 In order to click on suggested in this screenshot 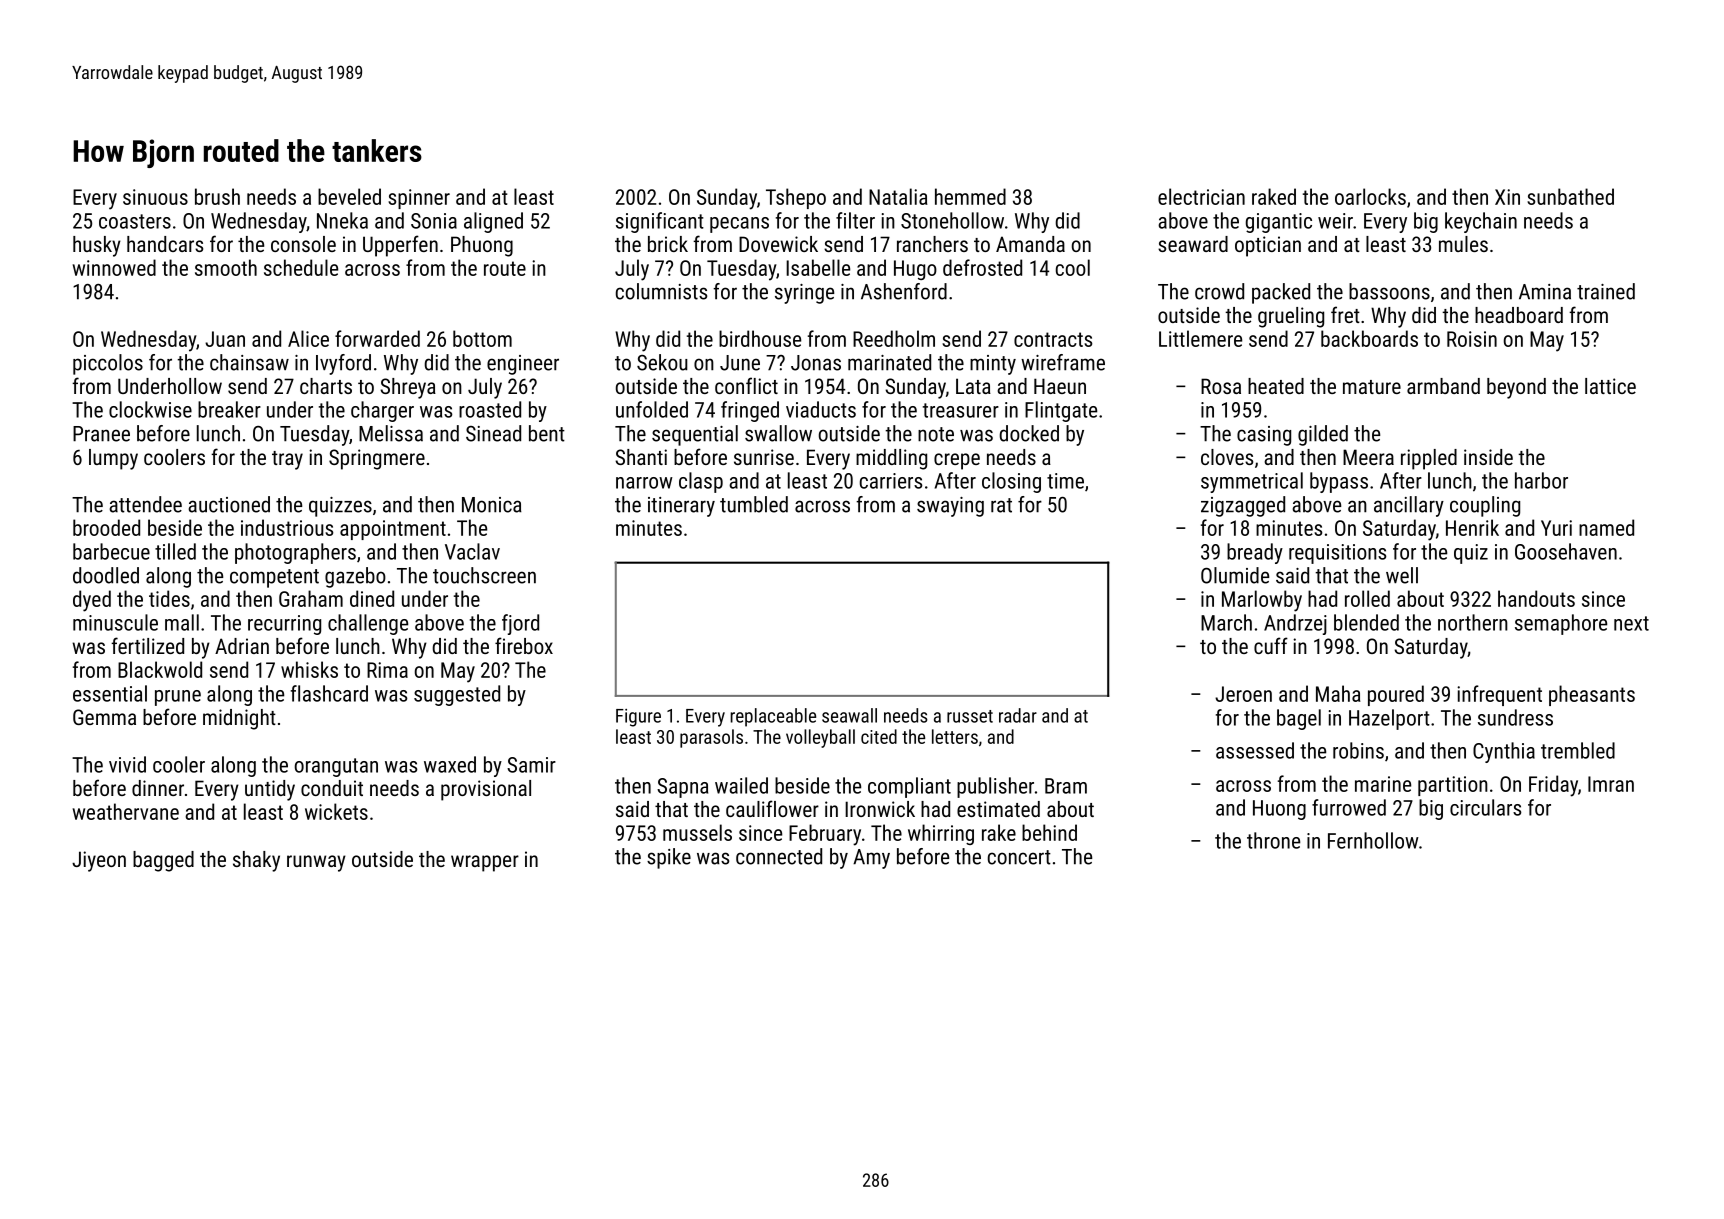, I will do `click(457, 695)`.
